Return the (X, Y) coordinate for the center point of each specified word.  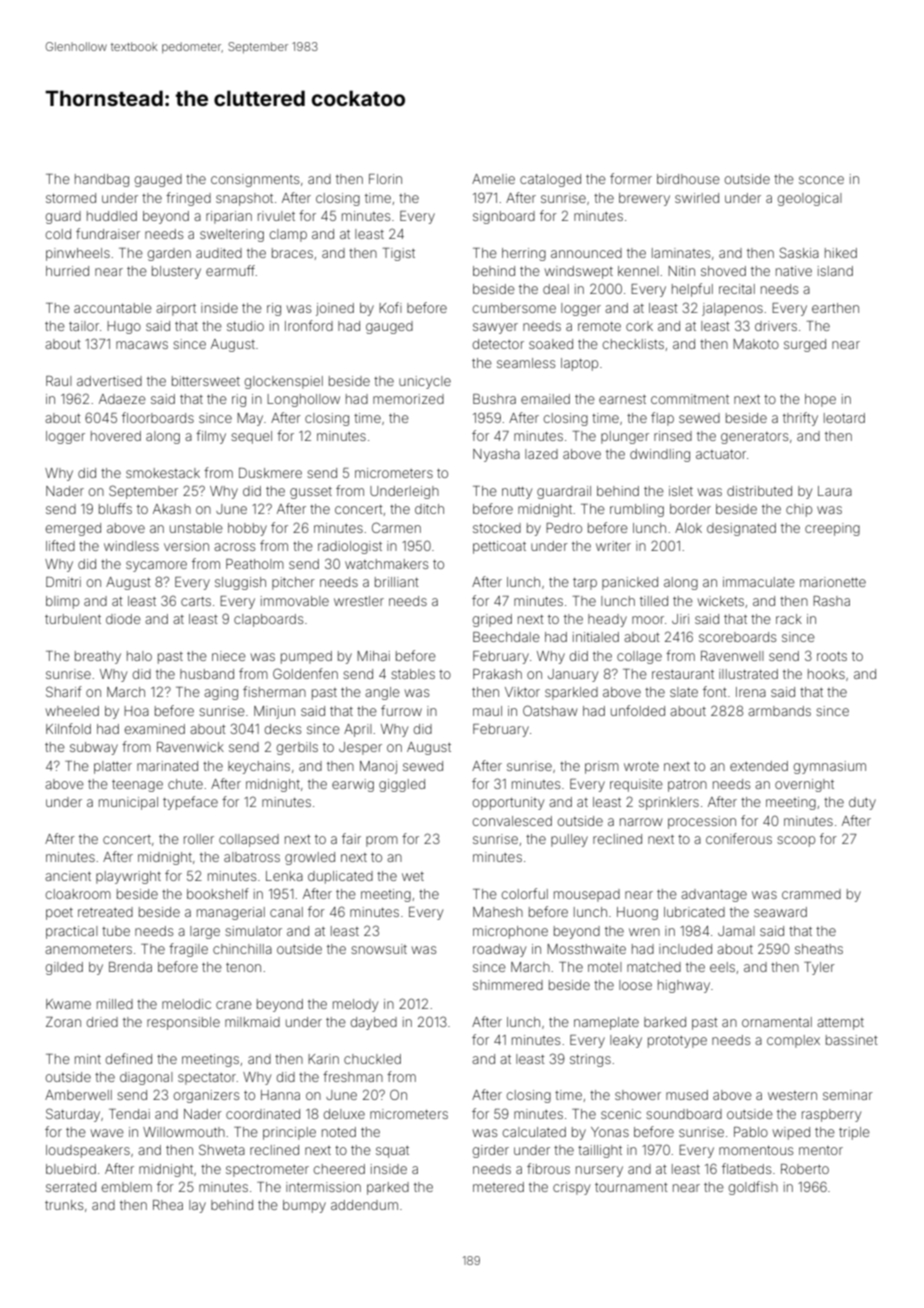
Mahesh (498, 912)
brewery (644, 199)
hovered (116, 436)
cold (58, 234)
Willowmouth (184, 1132)
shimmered (508, 985)
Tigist (399, 254)
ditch (429, 509)
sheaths (819, 949)
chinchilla (242, 949)
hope (820, 400)
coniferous (739, 838)
